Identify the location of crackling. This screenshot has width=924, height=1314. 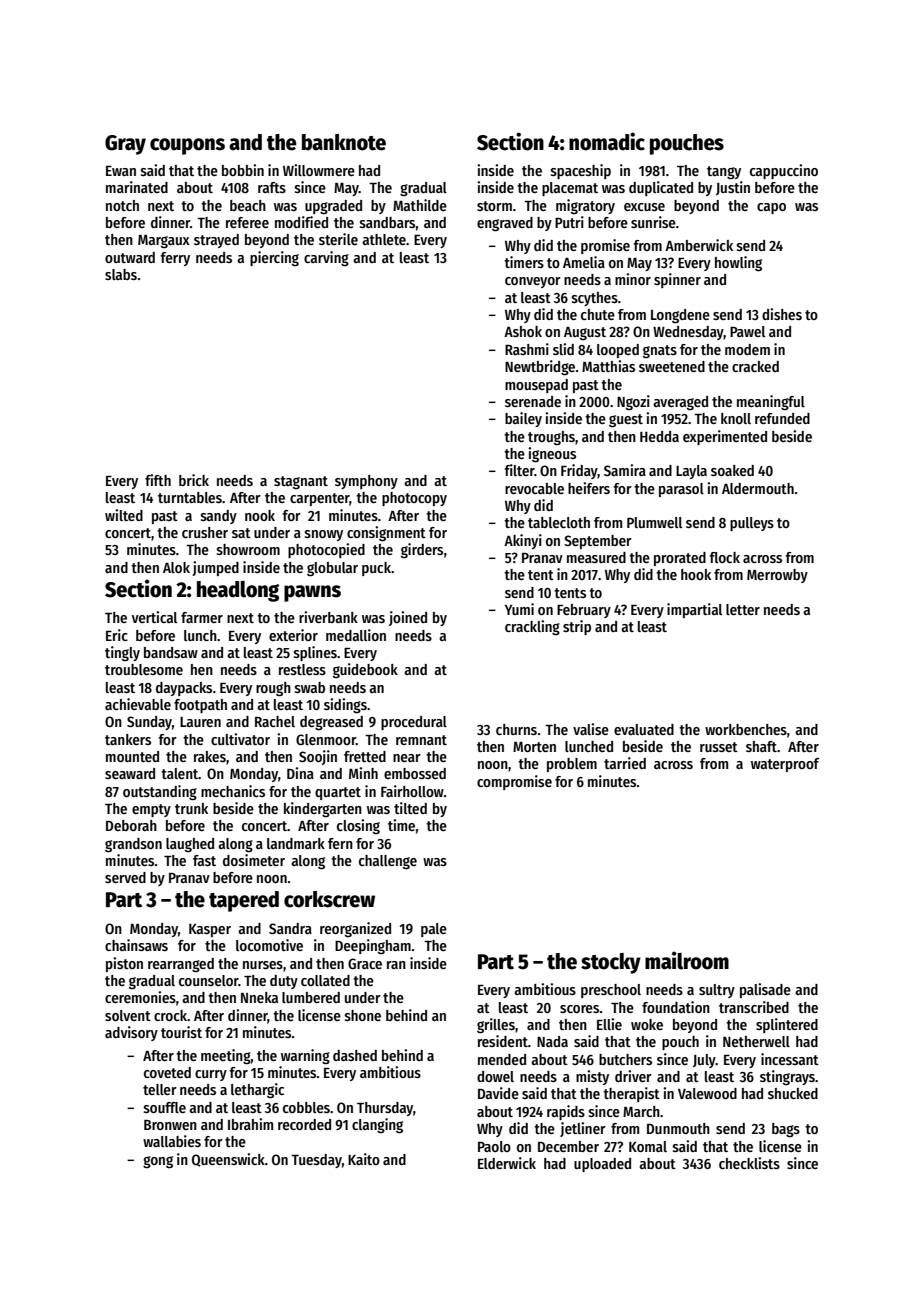
(532, 628).
